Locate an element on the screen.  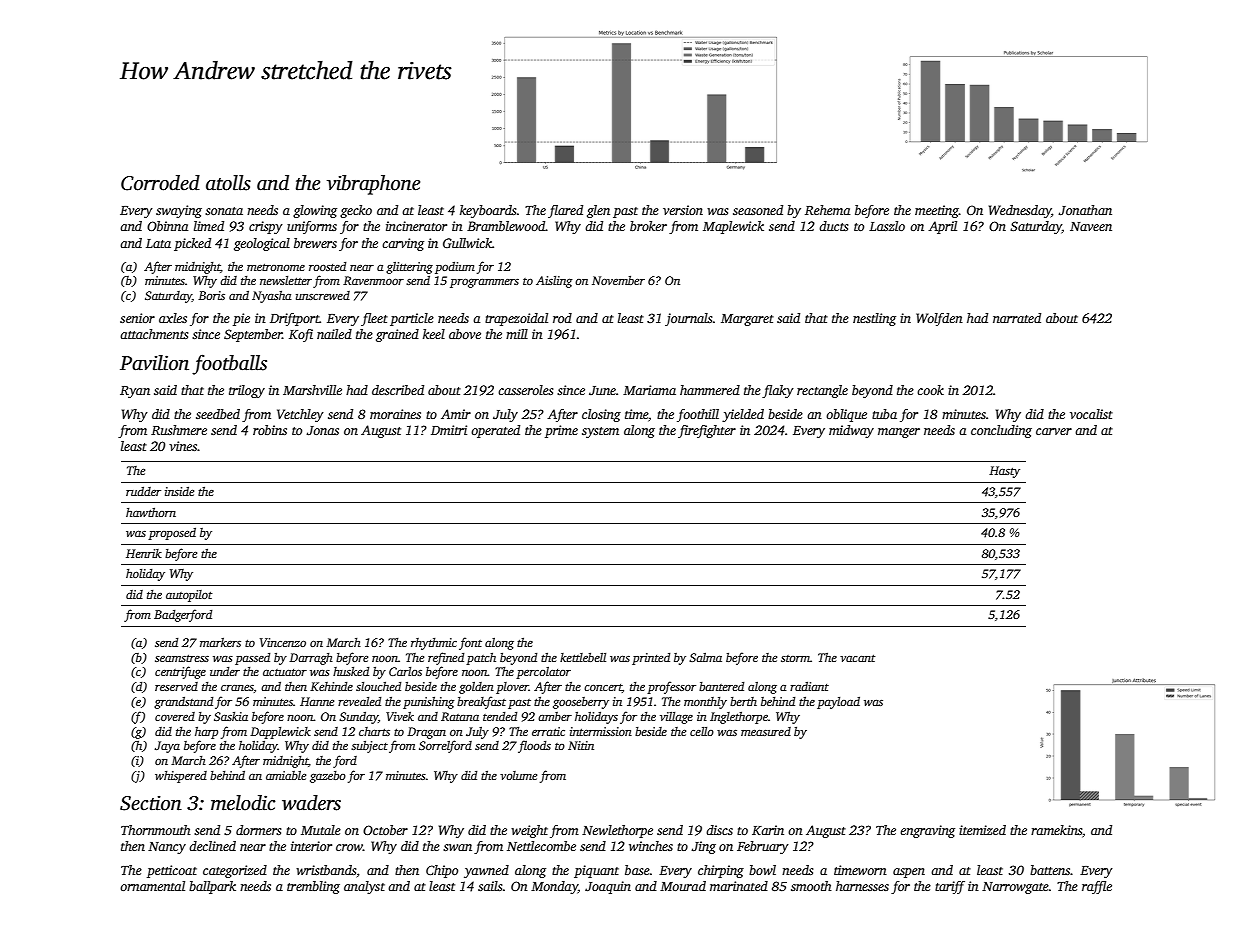
Naveen is located at coordinates (1091, 226).
